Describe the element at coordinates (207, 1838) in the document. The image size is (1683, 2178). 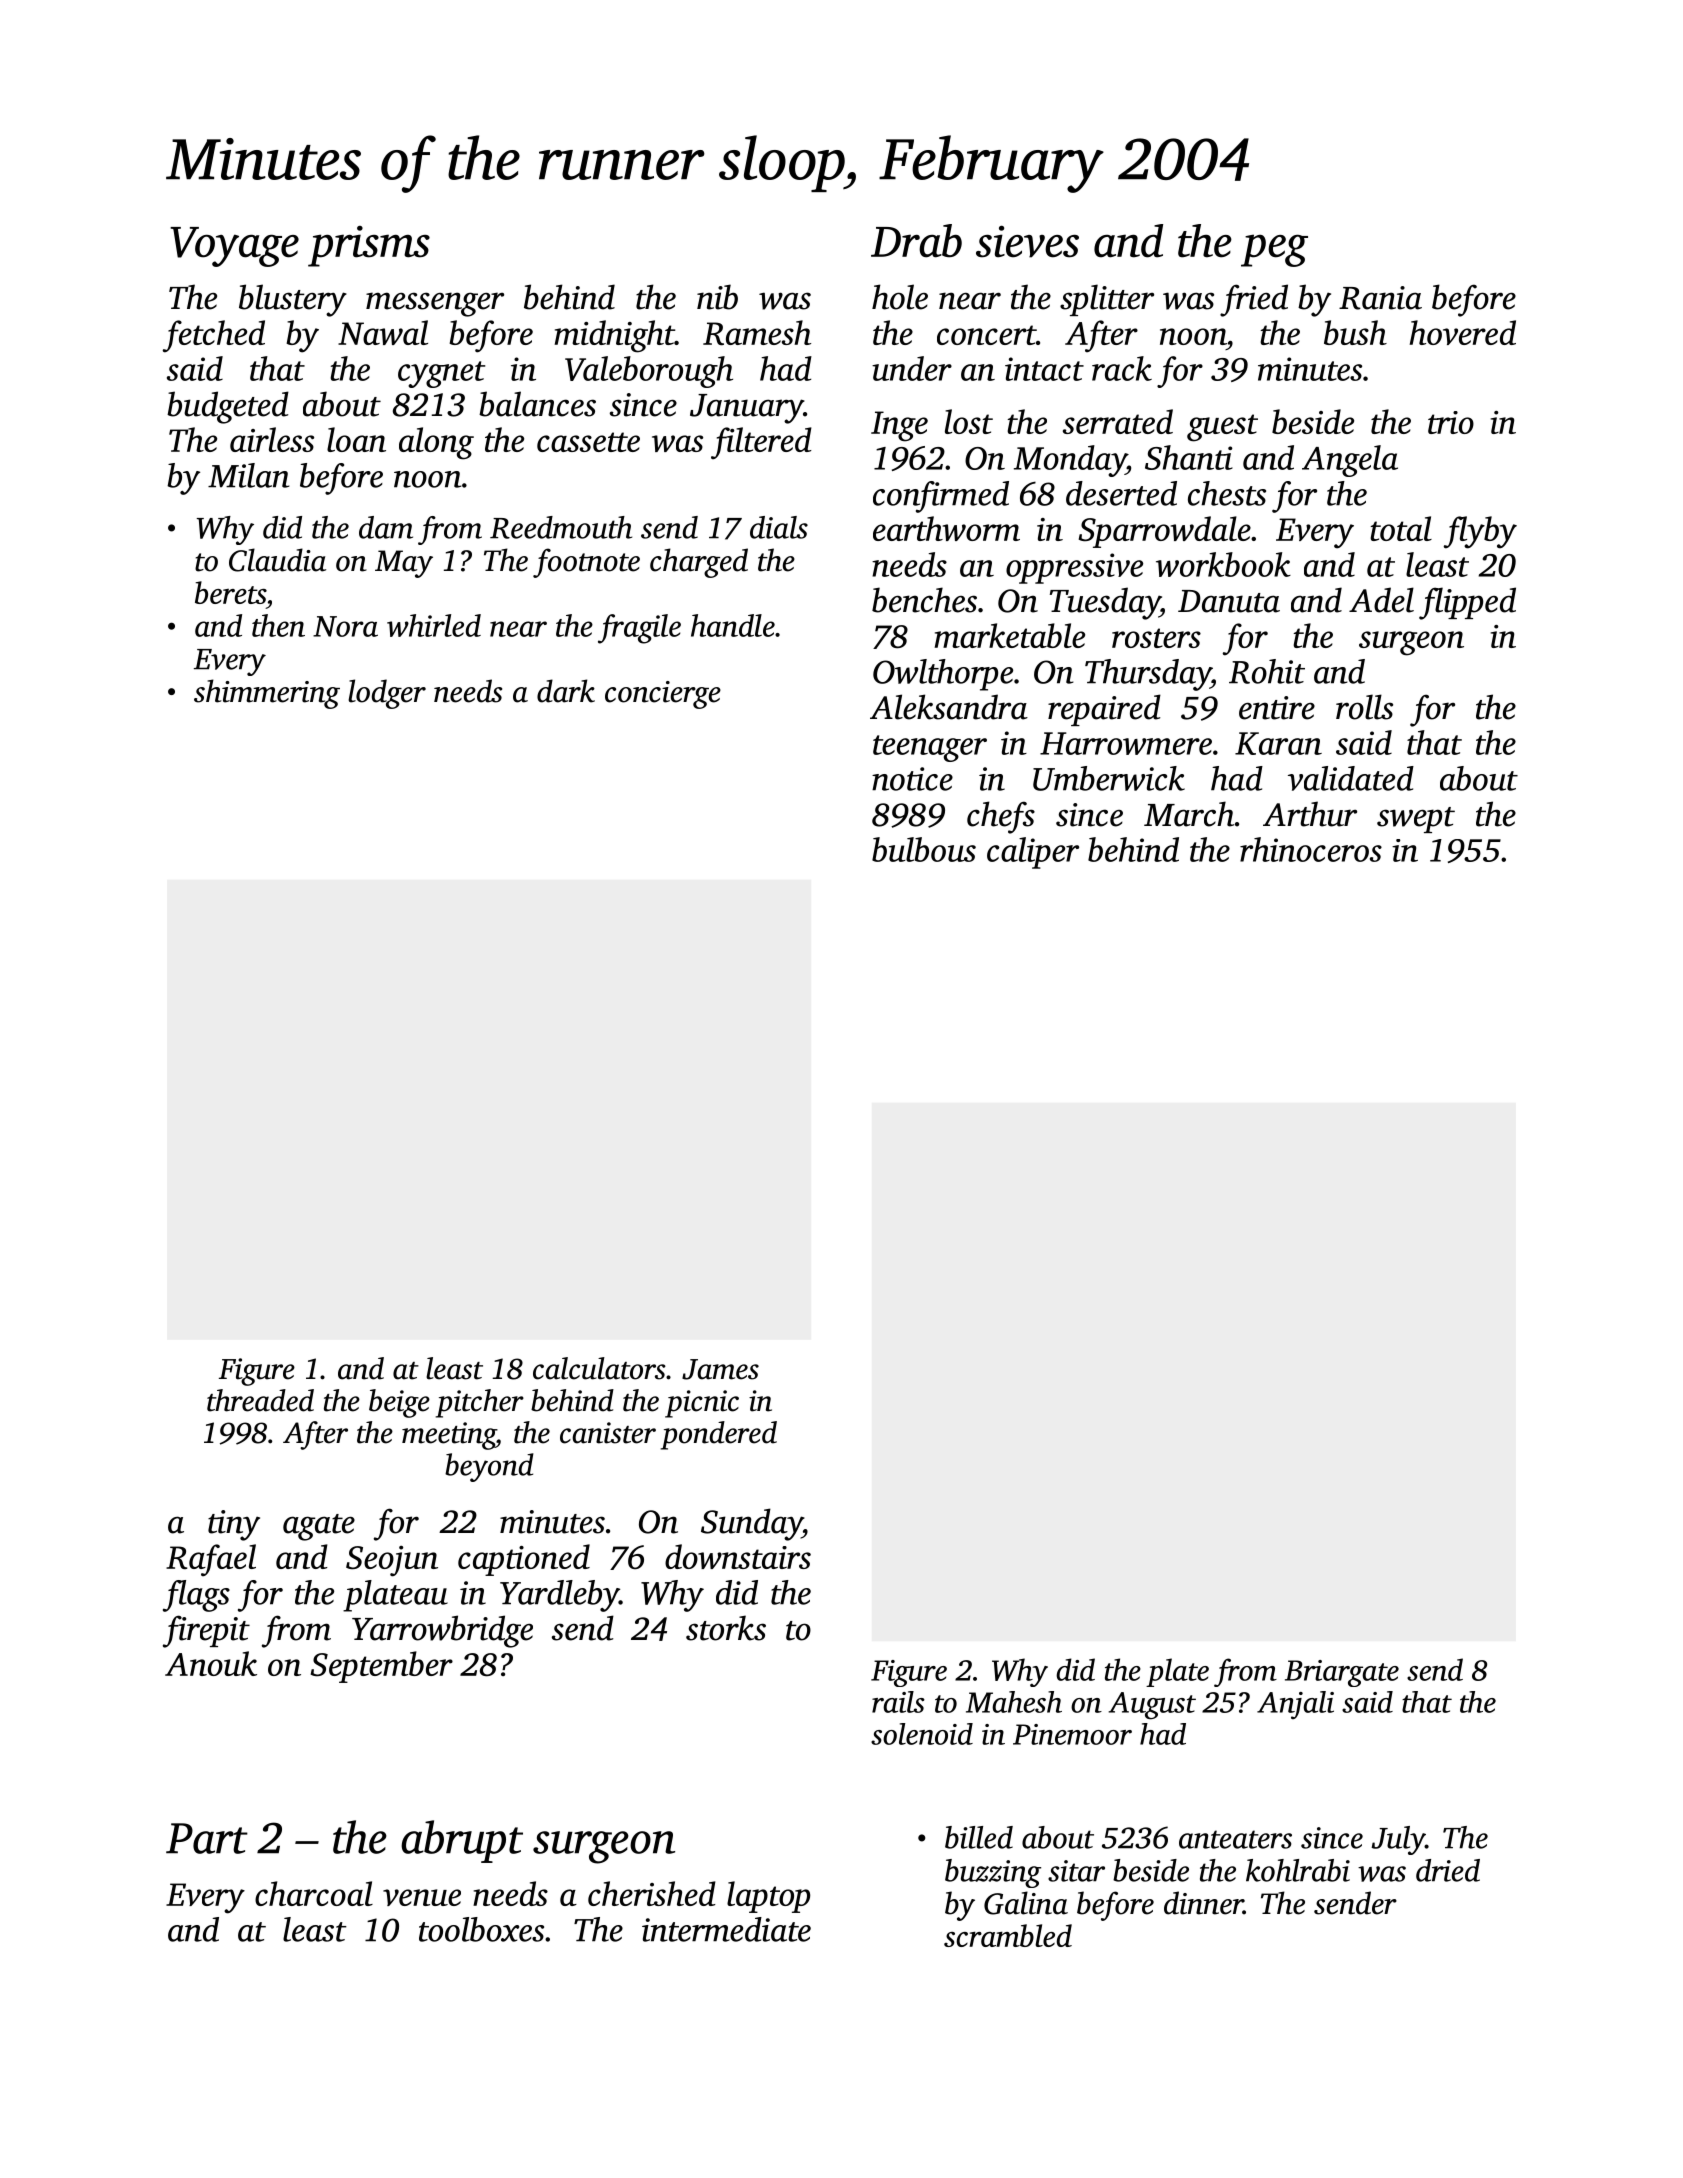
I see `Part` at that location.
